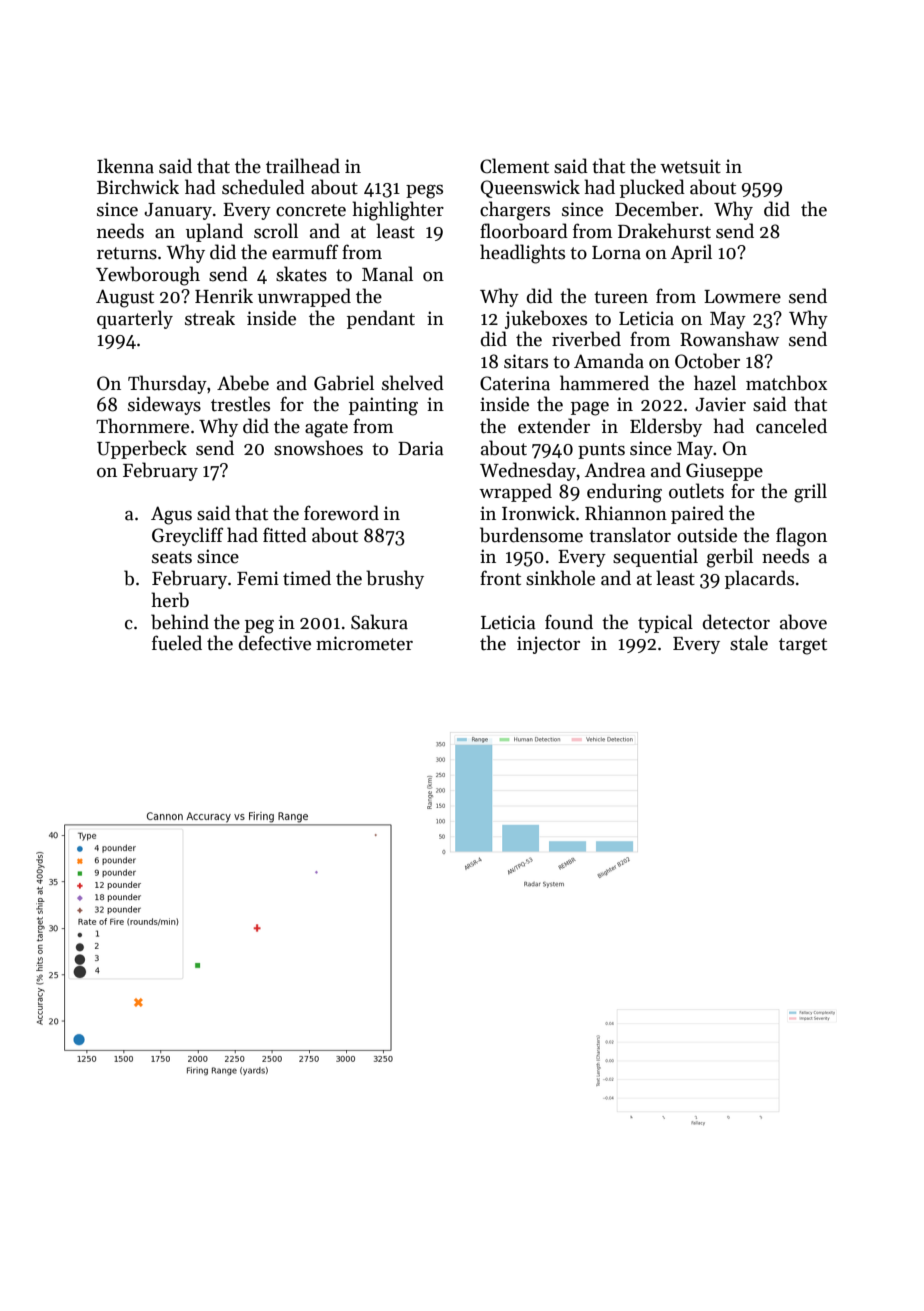  What do you see at coordinates (690, 166) in the screenshot?
I see `wetsuit` at bounding box center [690, 166].
